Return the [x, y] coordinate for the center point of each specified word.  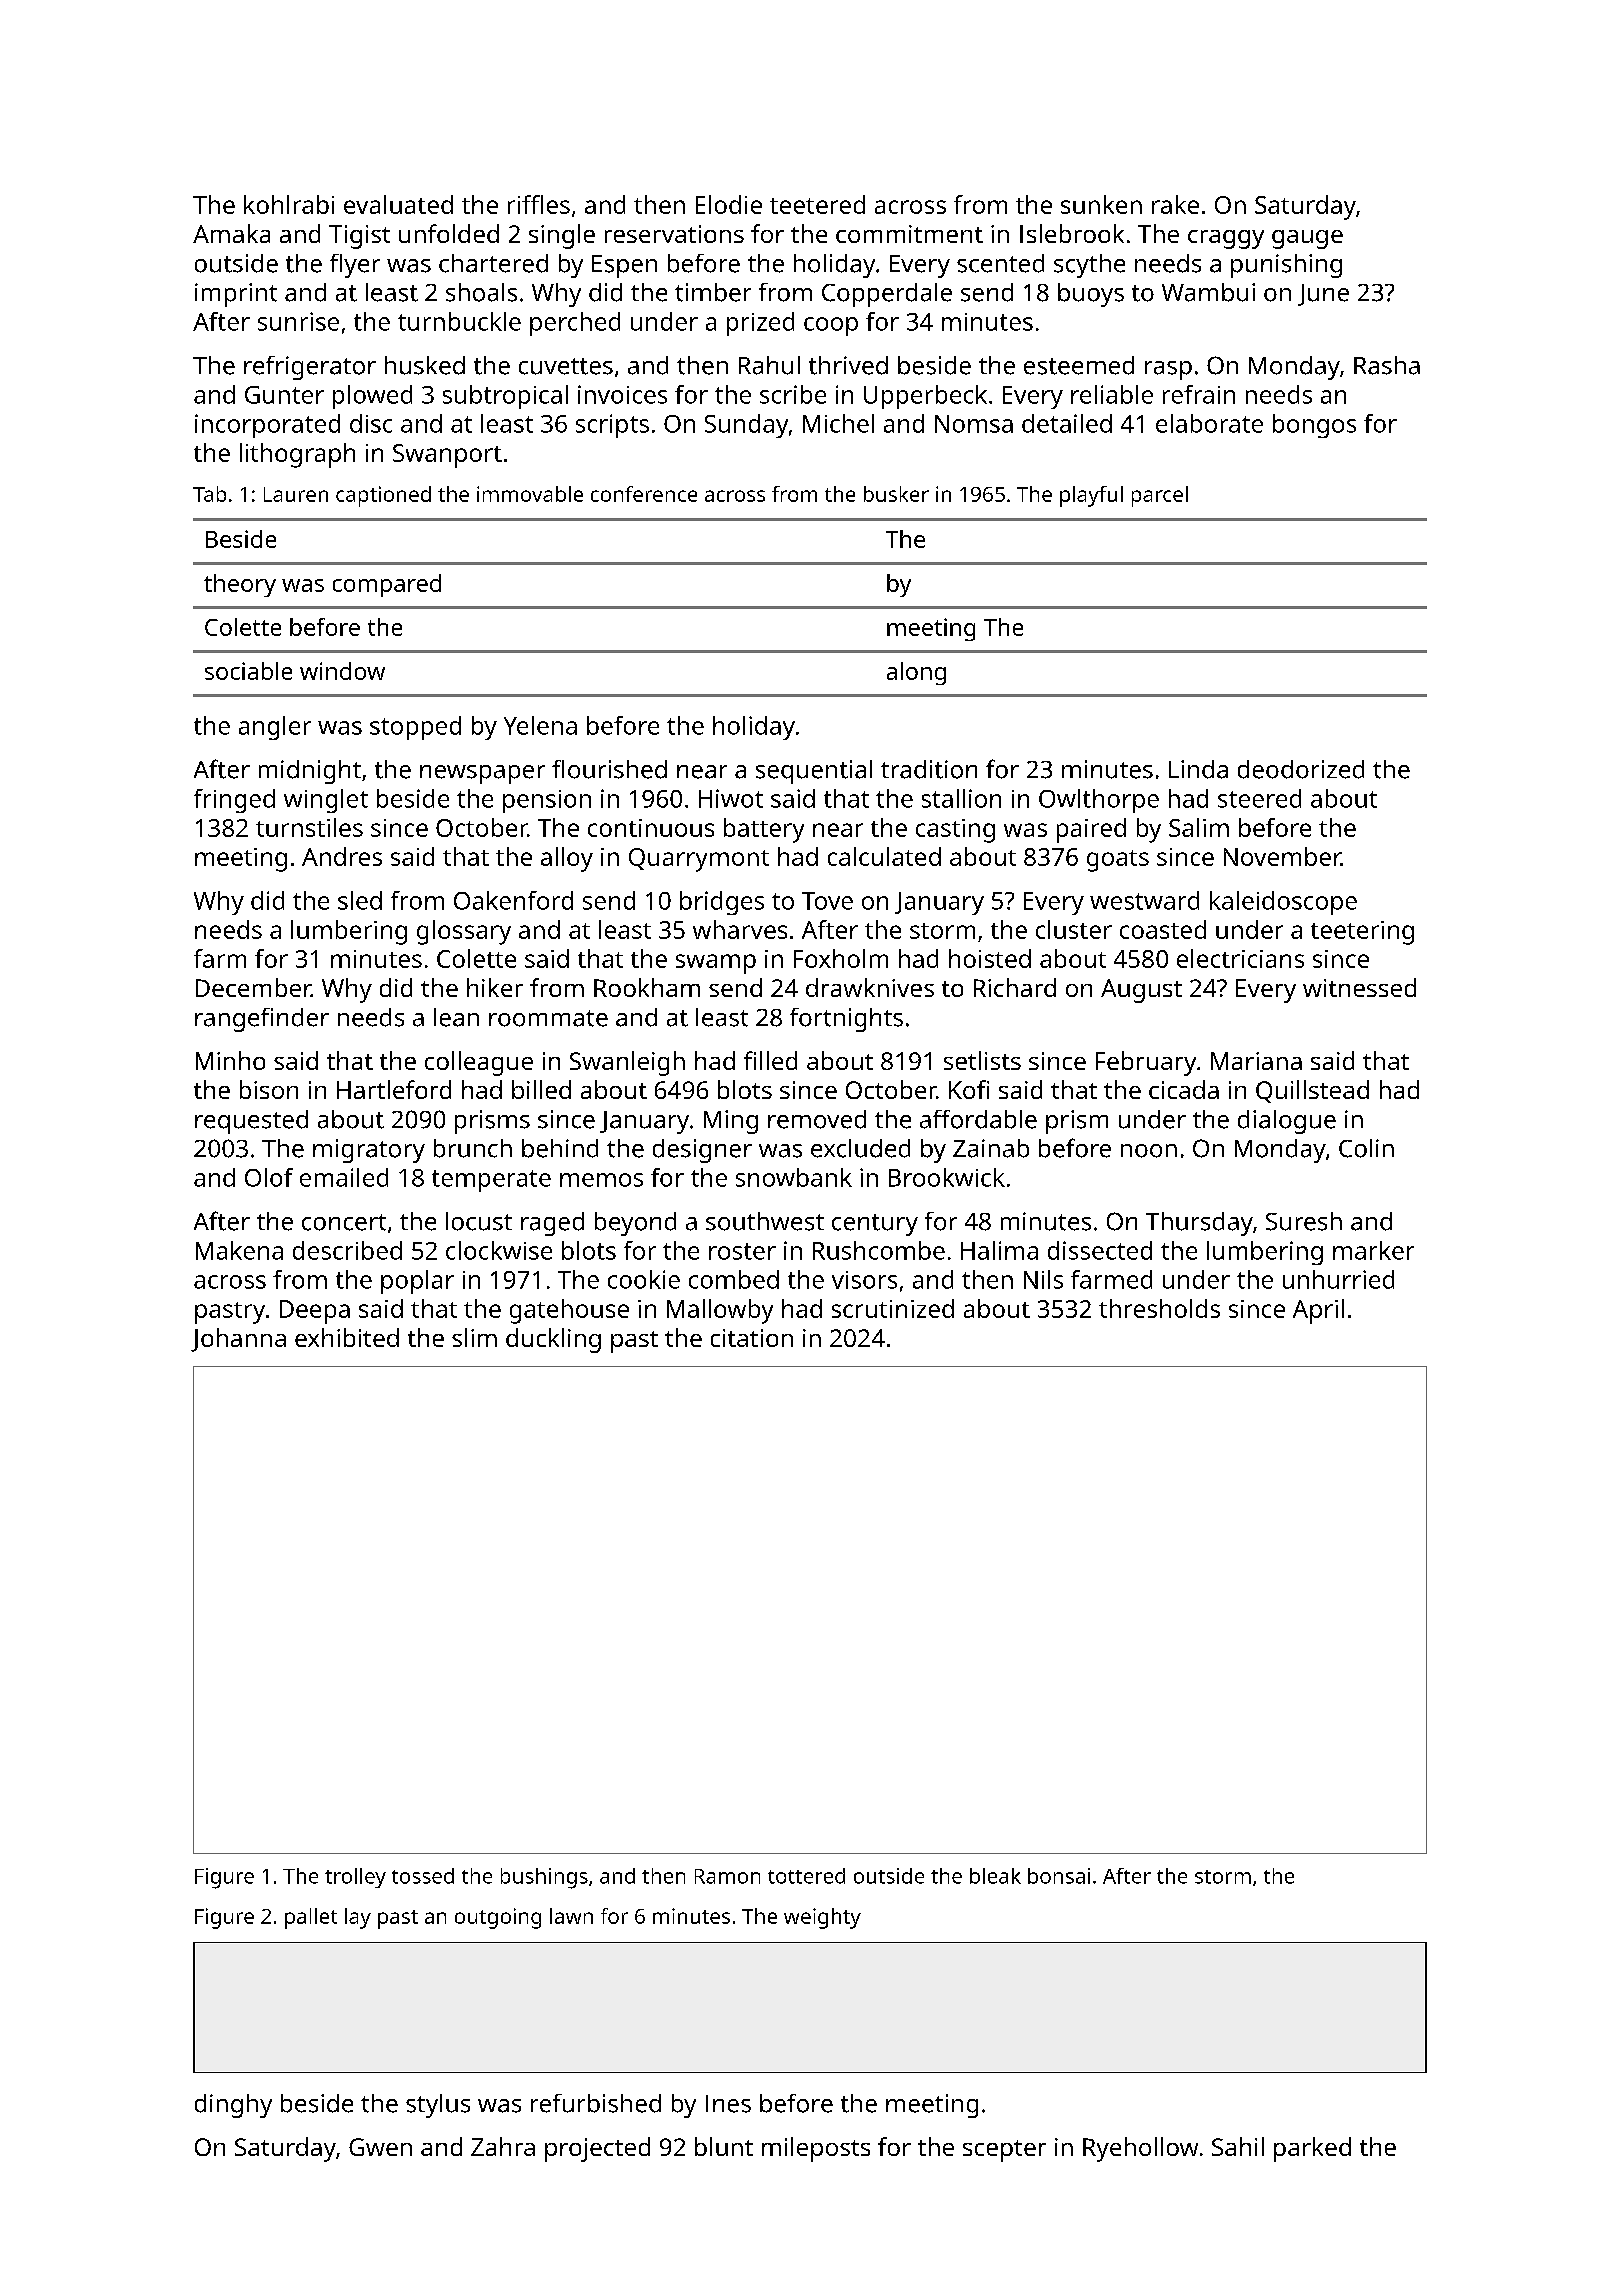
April [1318, 1311]
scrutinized [893, 1308]
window [342, 671]
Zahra [503, 2146]
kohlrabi [289, 204]
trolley [355, 1878]
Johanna [238, 1340]
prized [760, 324]
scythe [1089, 266]
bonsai [1059, 1876]
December [253, 987]
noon [1149, 1151]
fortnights [846, 1020]
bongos [1314, 426]
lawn [571, 1916]
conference [644, 494]
